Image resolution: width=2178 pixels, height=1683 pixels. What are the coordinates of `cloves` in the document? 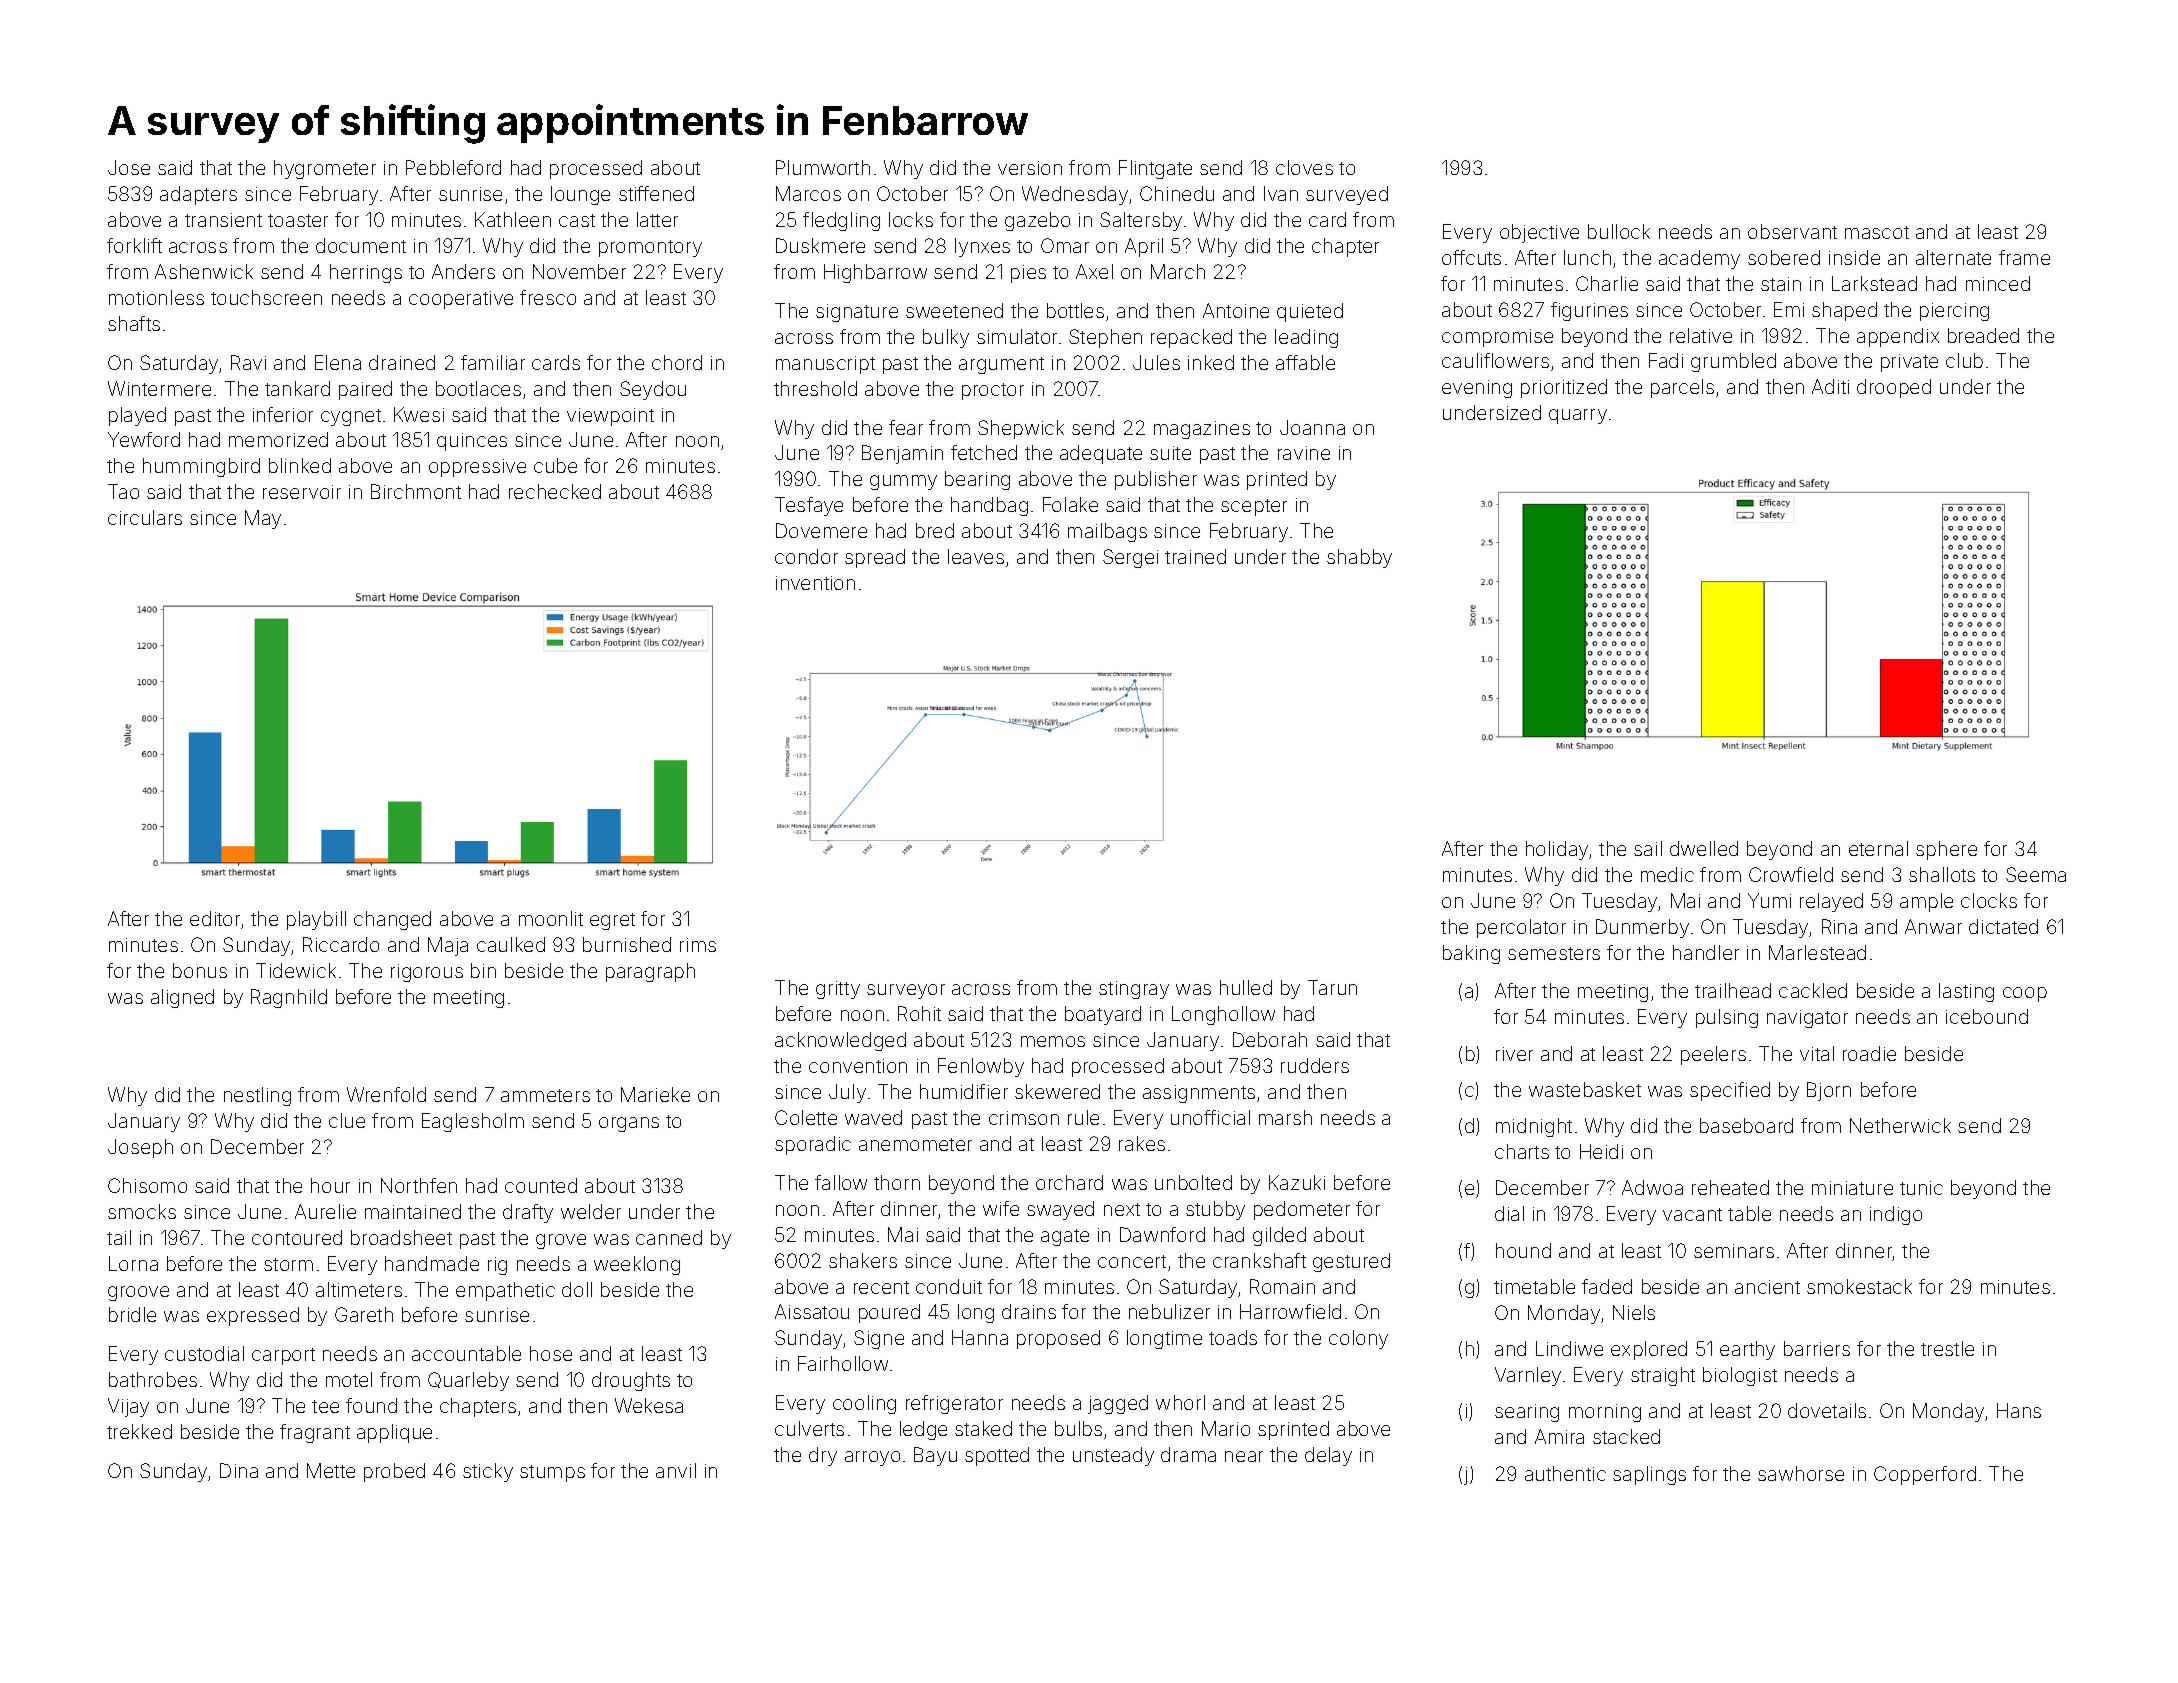 It's located at (1304, 167).
